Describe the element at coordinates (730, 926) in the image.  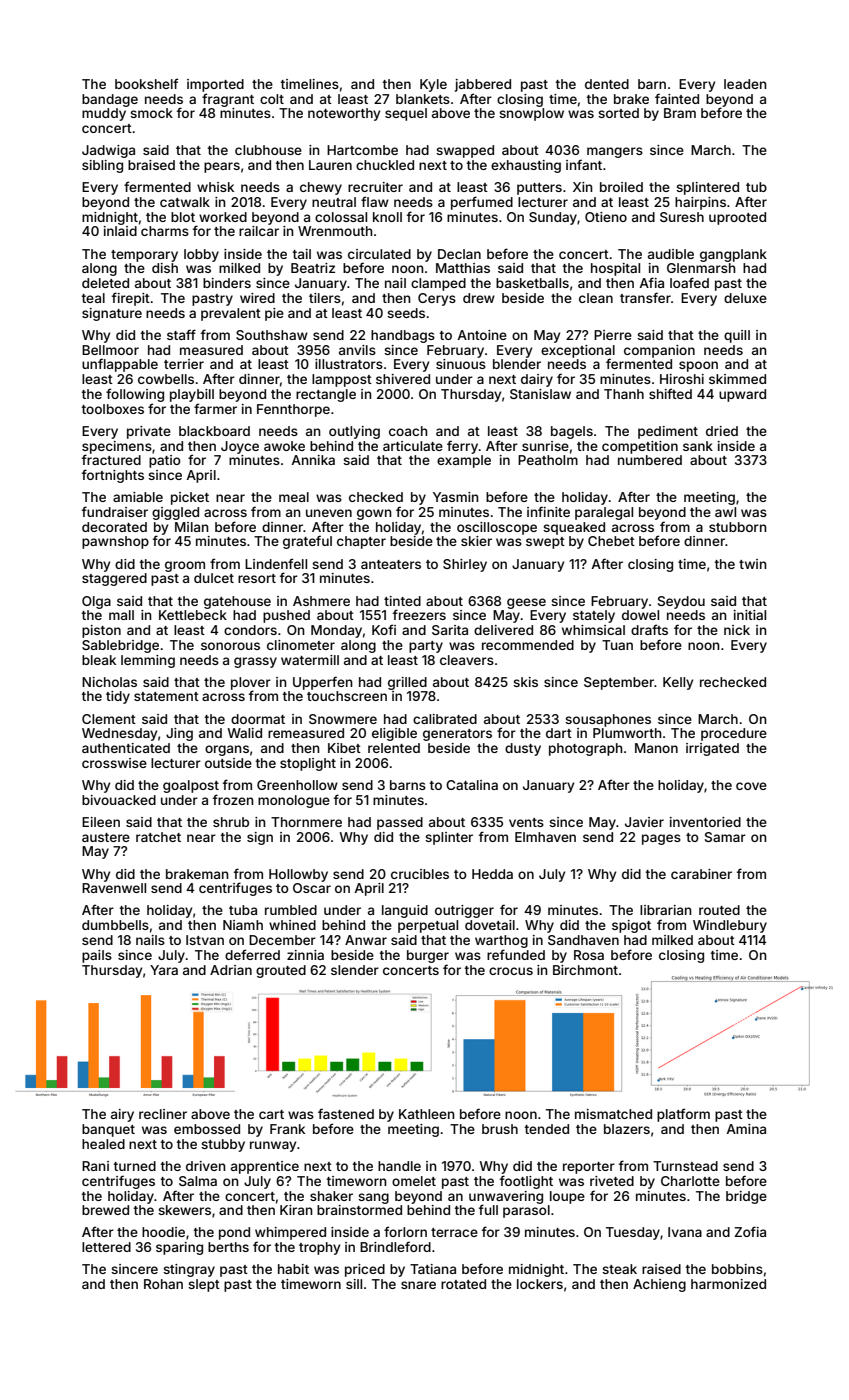
I see `Windlebury` at that location.
